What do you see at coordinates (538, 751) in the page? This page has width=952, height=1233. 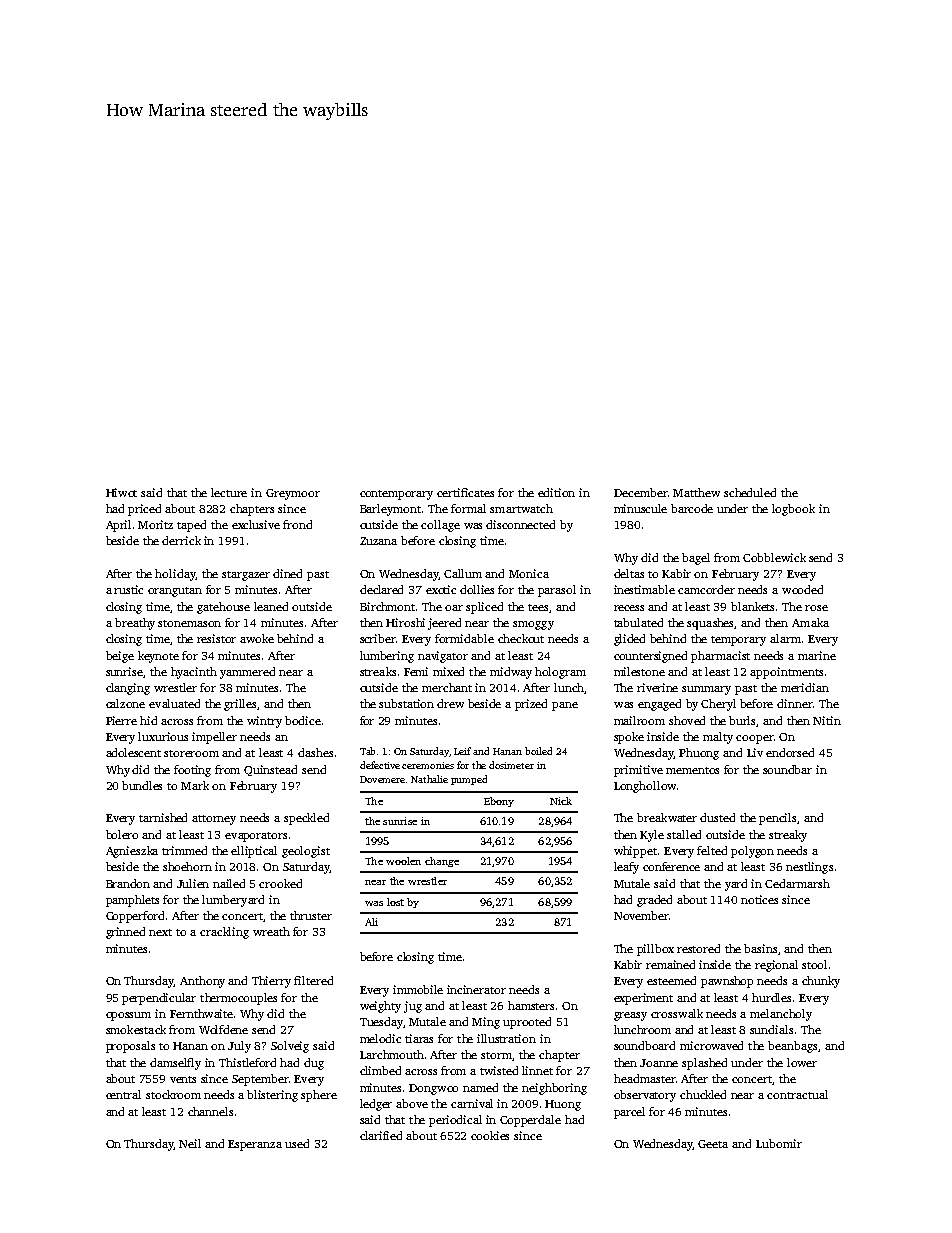 I see `boiled` at bounding box center [538, 751].
